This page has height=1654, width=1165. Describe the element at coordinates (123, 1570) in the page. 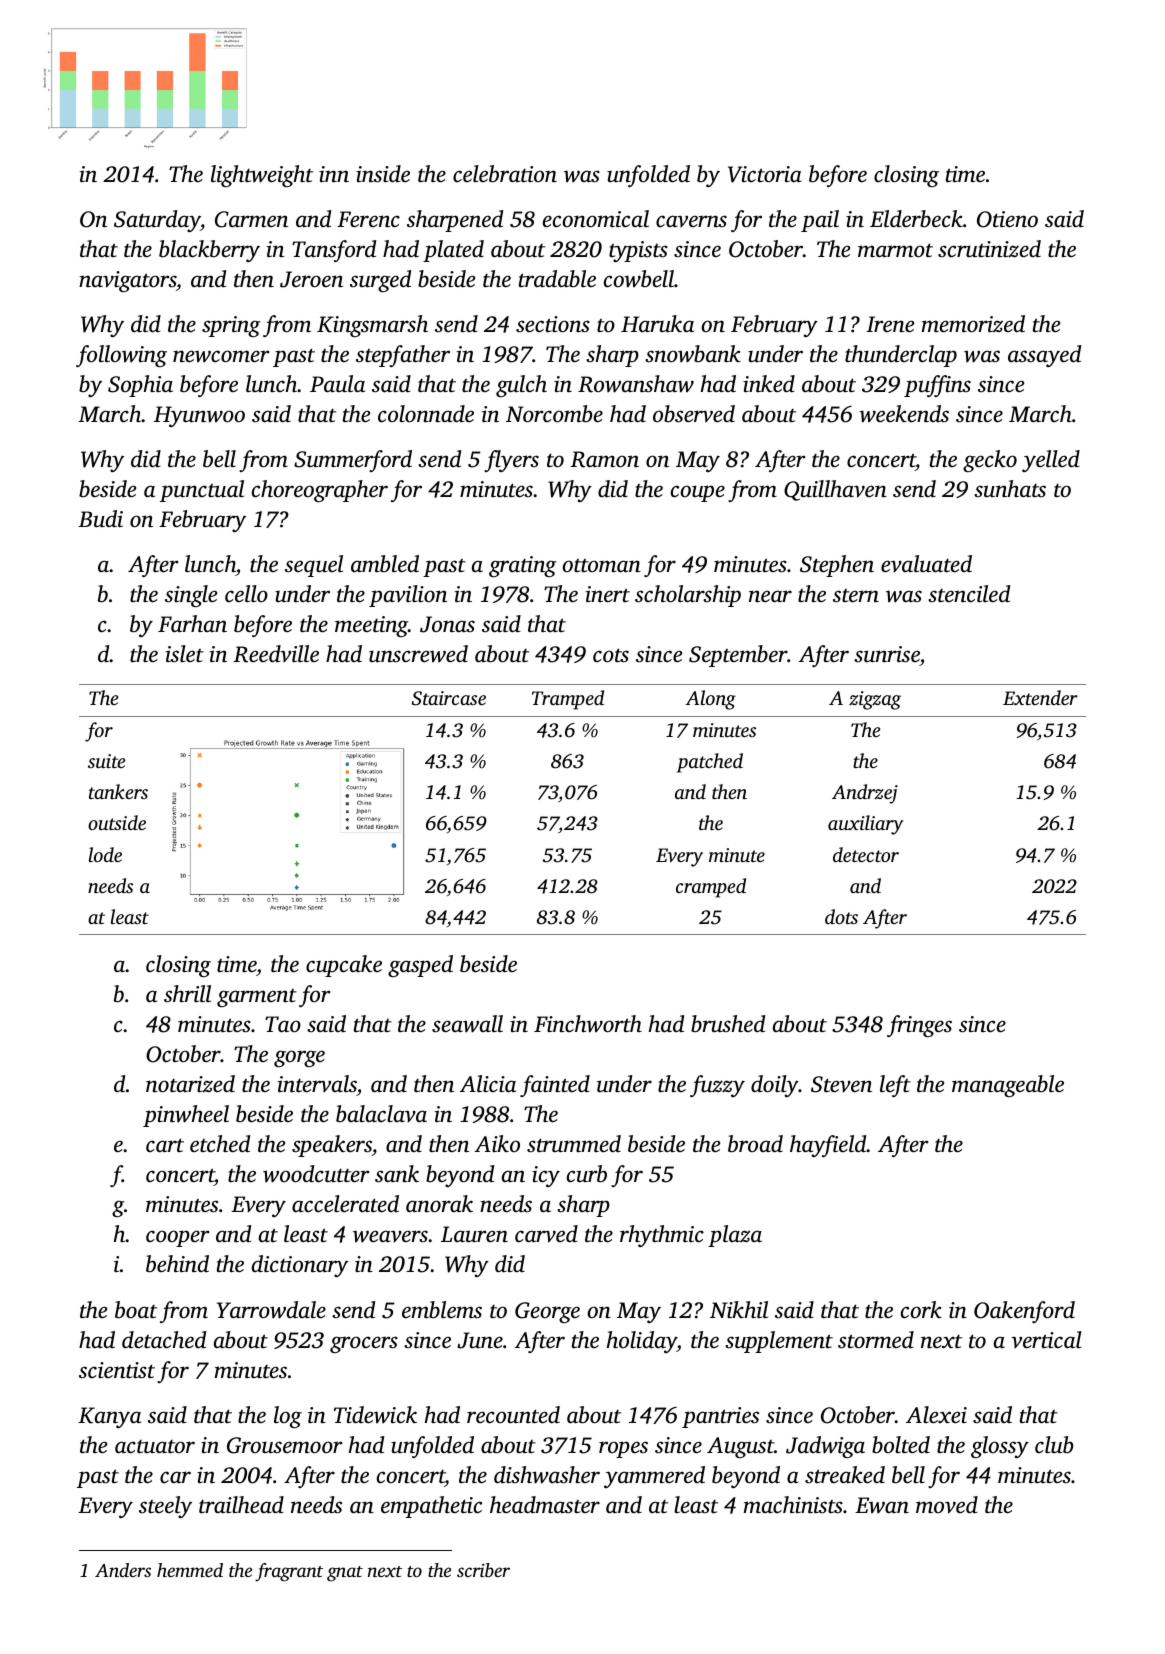

I see `Anders` at that location.
